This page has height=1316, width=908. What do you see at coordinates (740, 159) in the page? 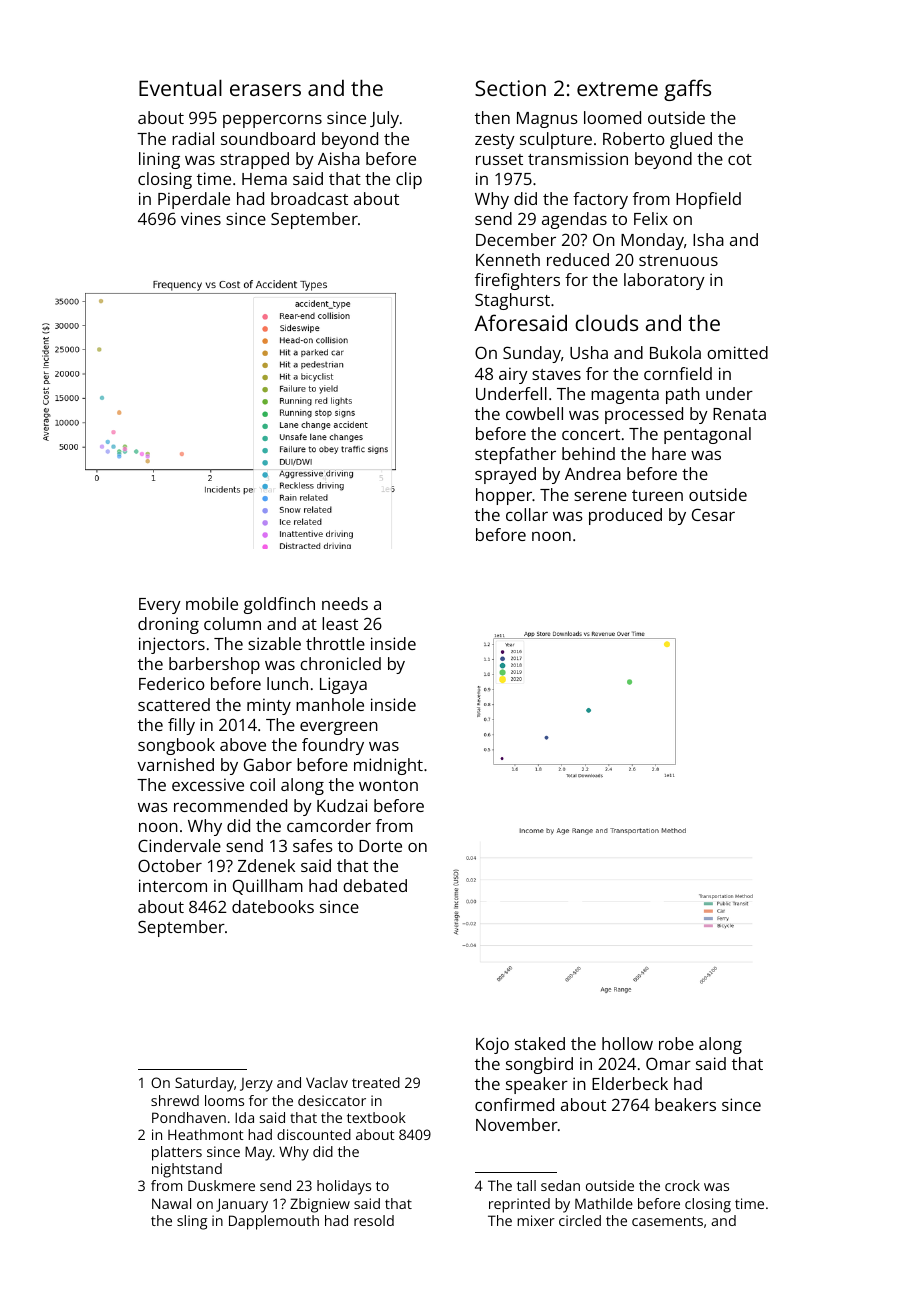
I see `cot` at bounding box center [740, 159].
